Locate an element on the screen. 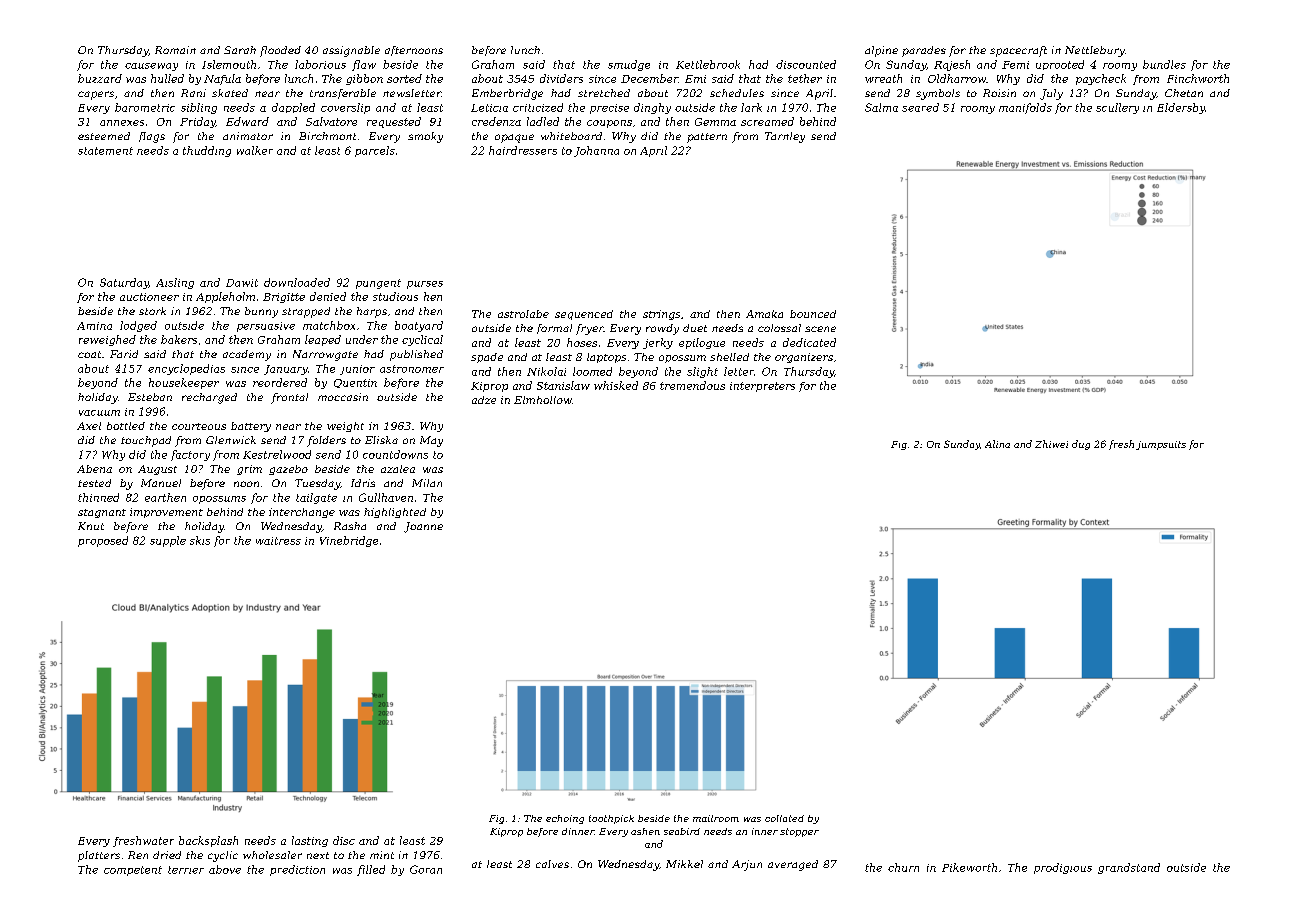  Johanna is located at coordinates (596, 151).
